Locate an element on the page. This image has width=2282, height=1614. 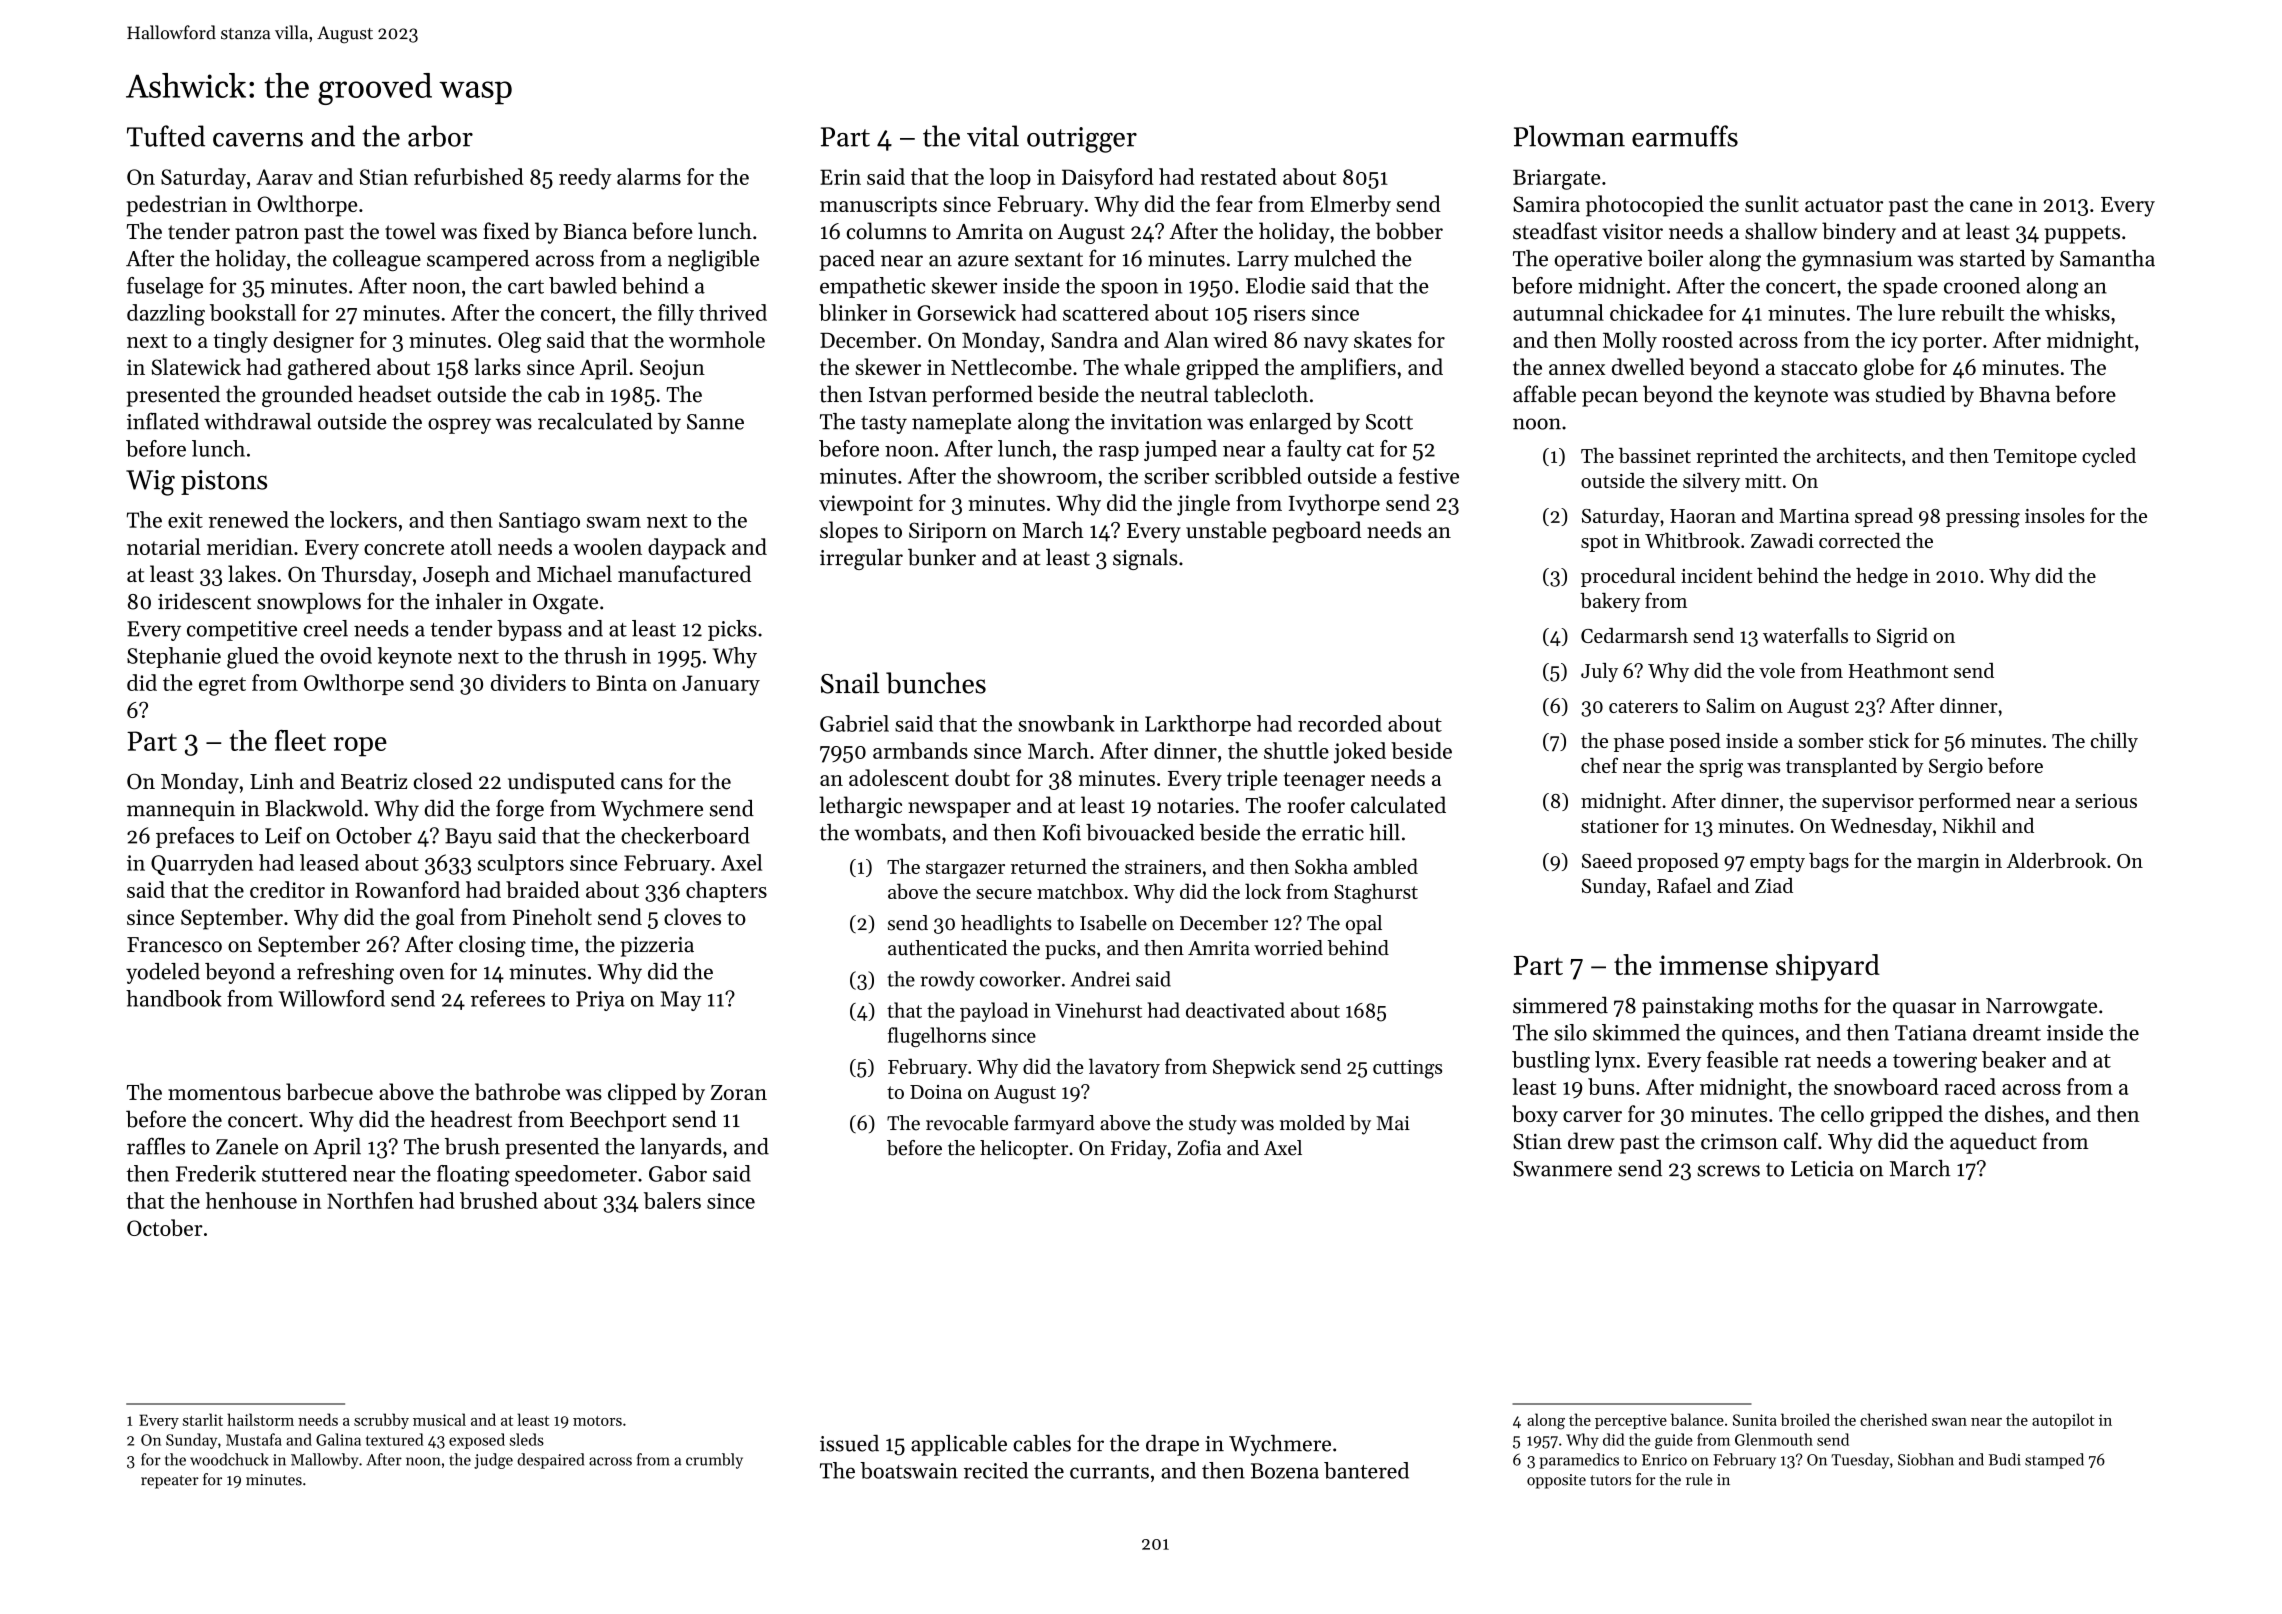
vital is located at coordinates (993, 136).
